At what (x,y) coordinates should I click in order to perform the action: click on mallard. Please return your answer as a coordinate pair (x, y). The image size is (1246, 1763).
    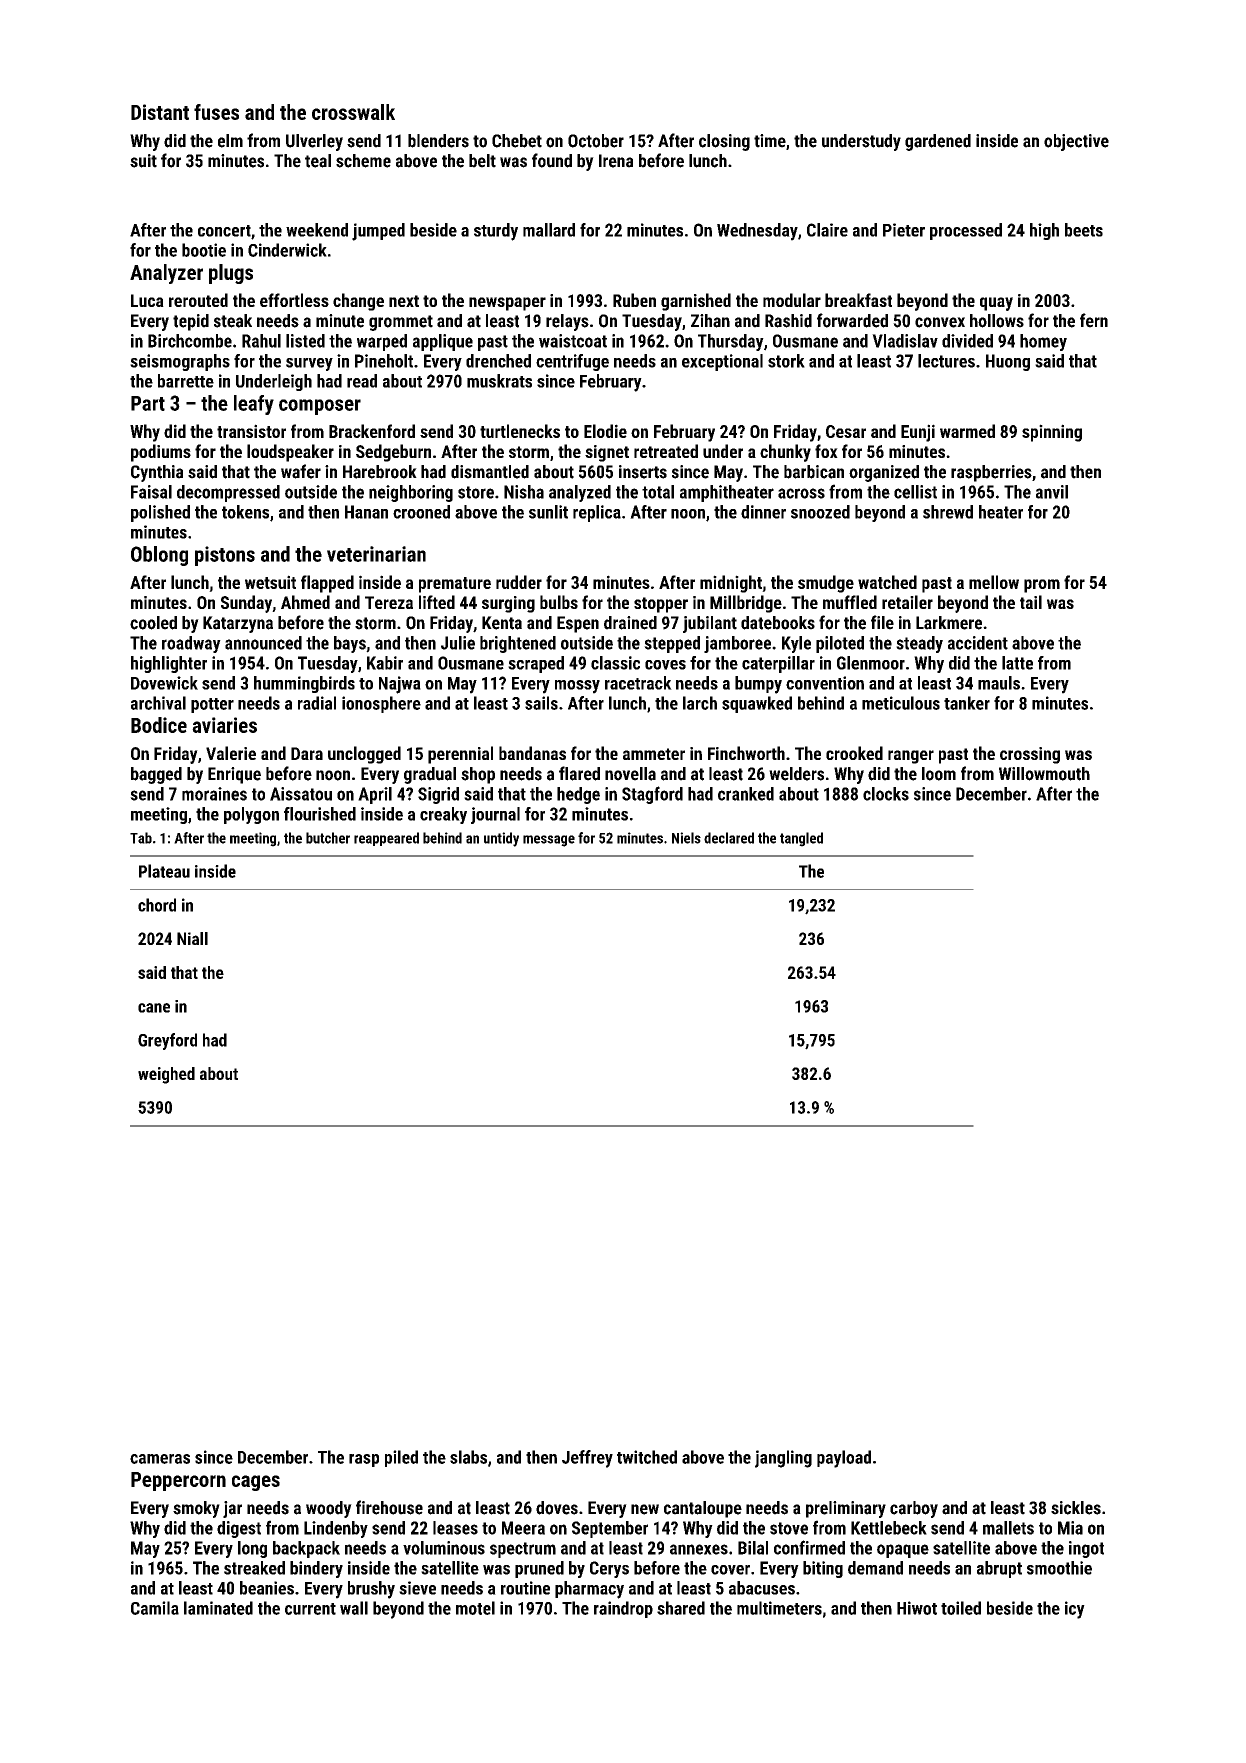
    Looking at the image, I should click on (549, 230).
